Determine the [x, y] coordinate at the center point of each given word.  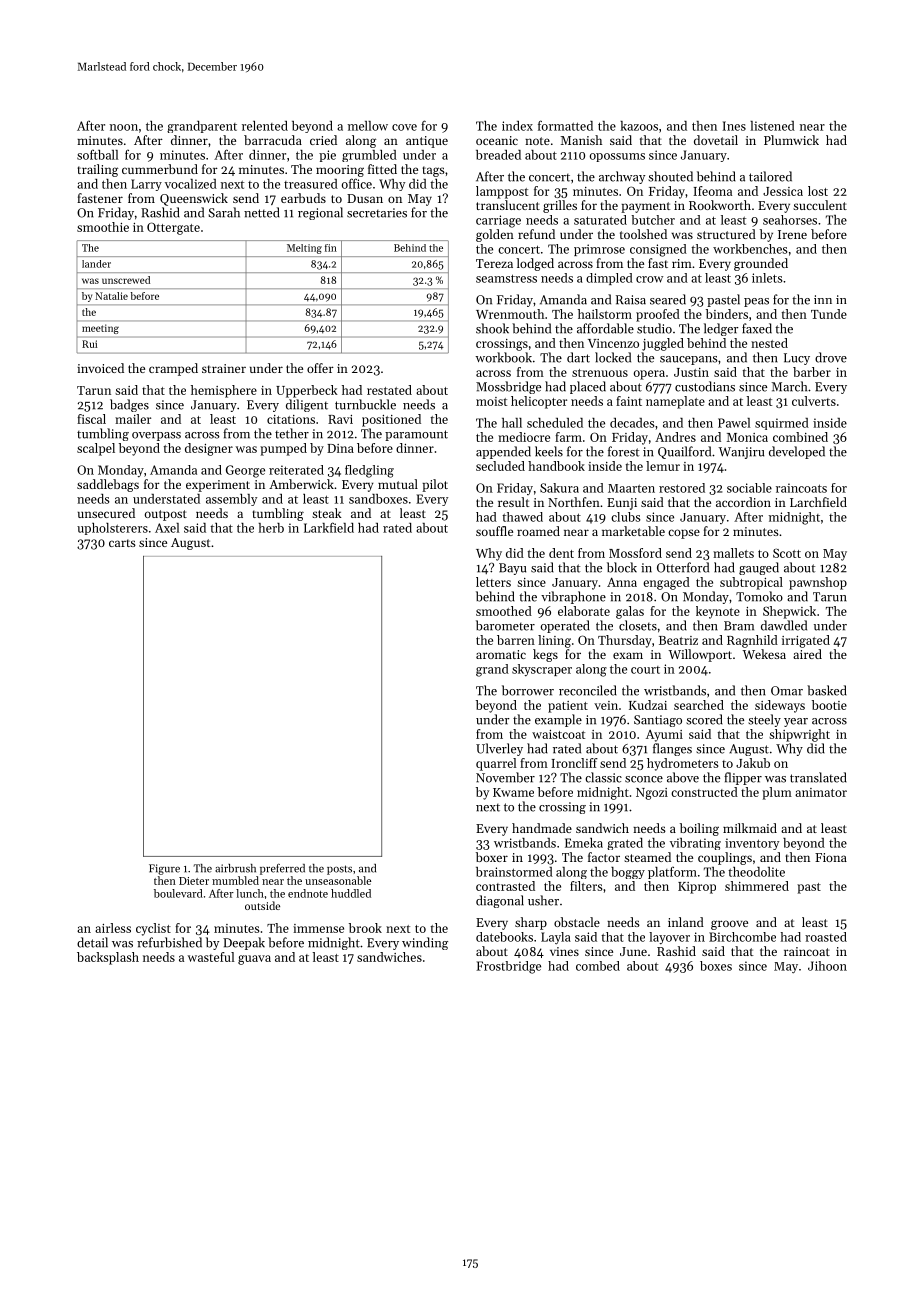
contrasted [505, 886]
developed [797, 452]
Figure [164, 869]
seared [668, 299]
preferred [282, 869]
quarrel [496, 764]
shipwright [799, 735]
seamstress [506, 278]
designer [209, 449]
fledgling [369, 471]
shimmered [757, 886]
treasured [311, 184]
